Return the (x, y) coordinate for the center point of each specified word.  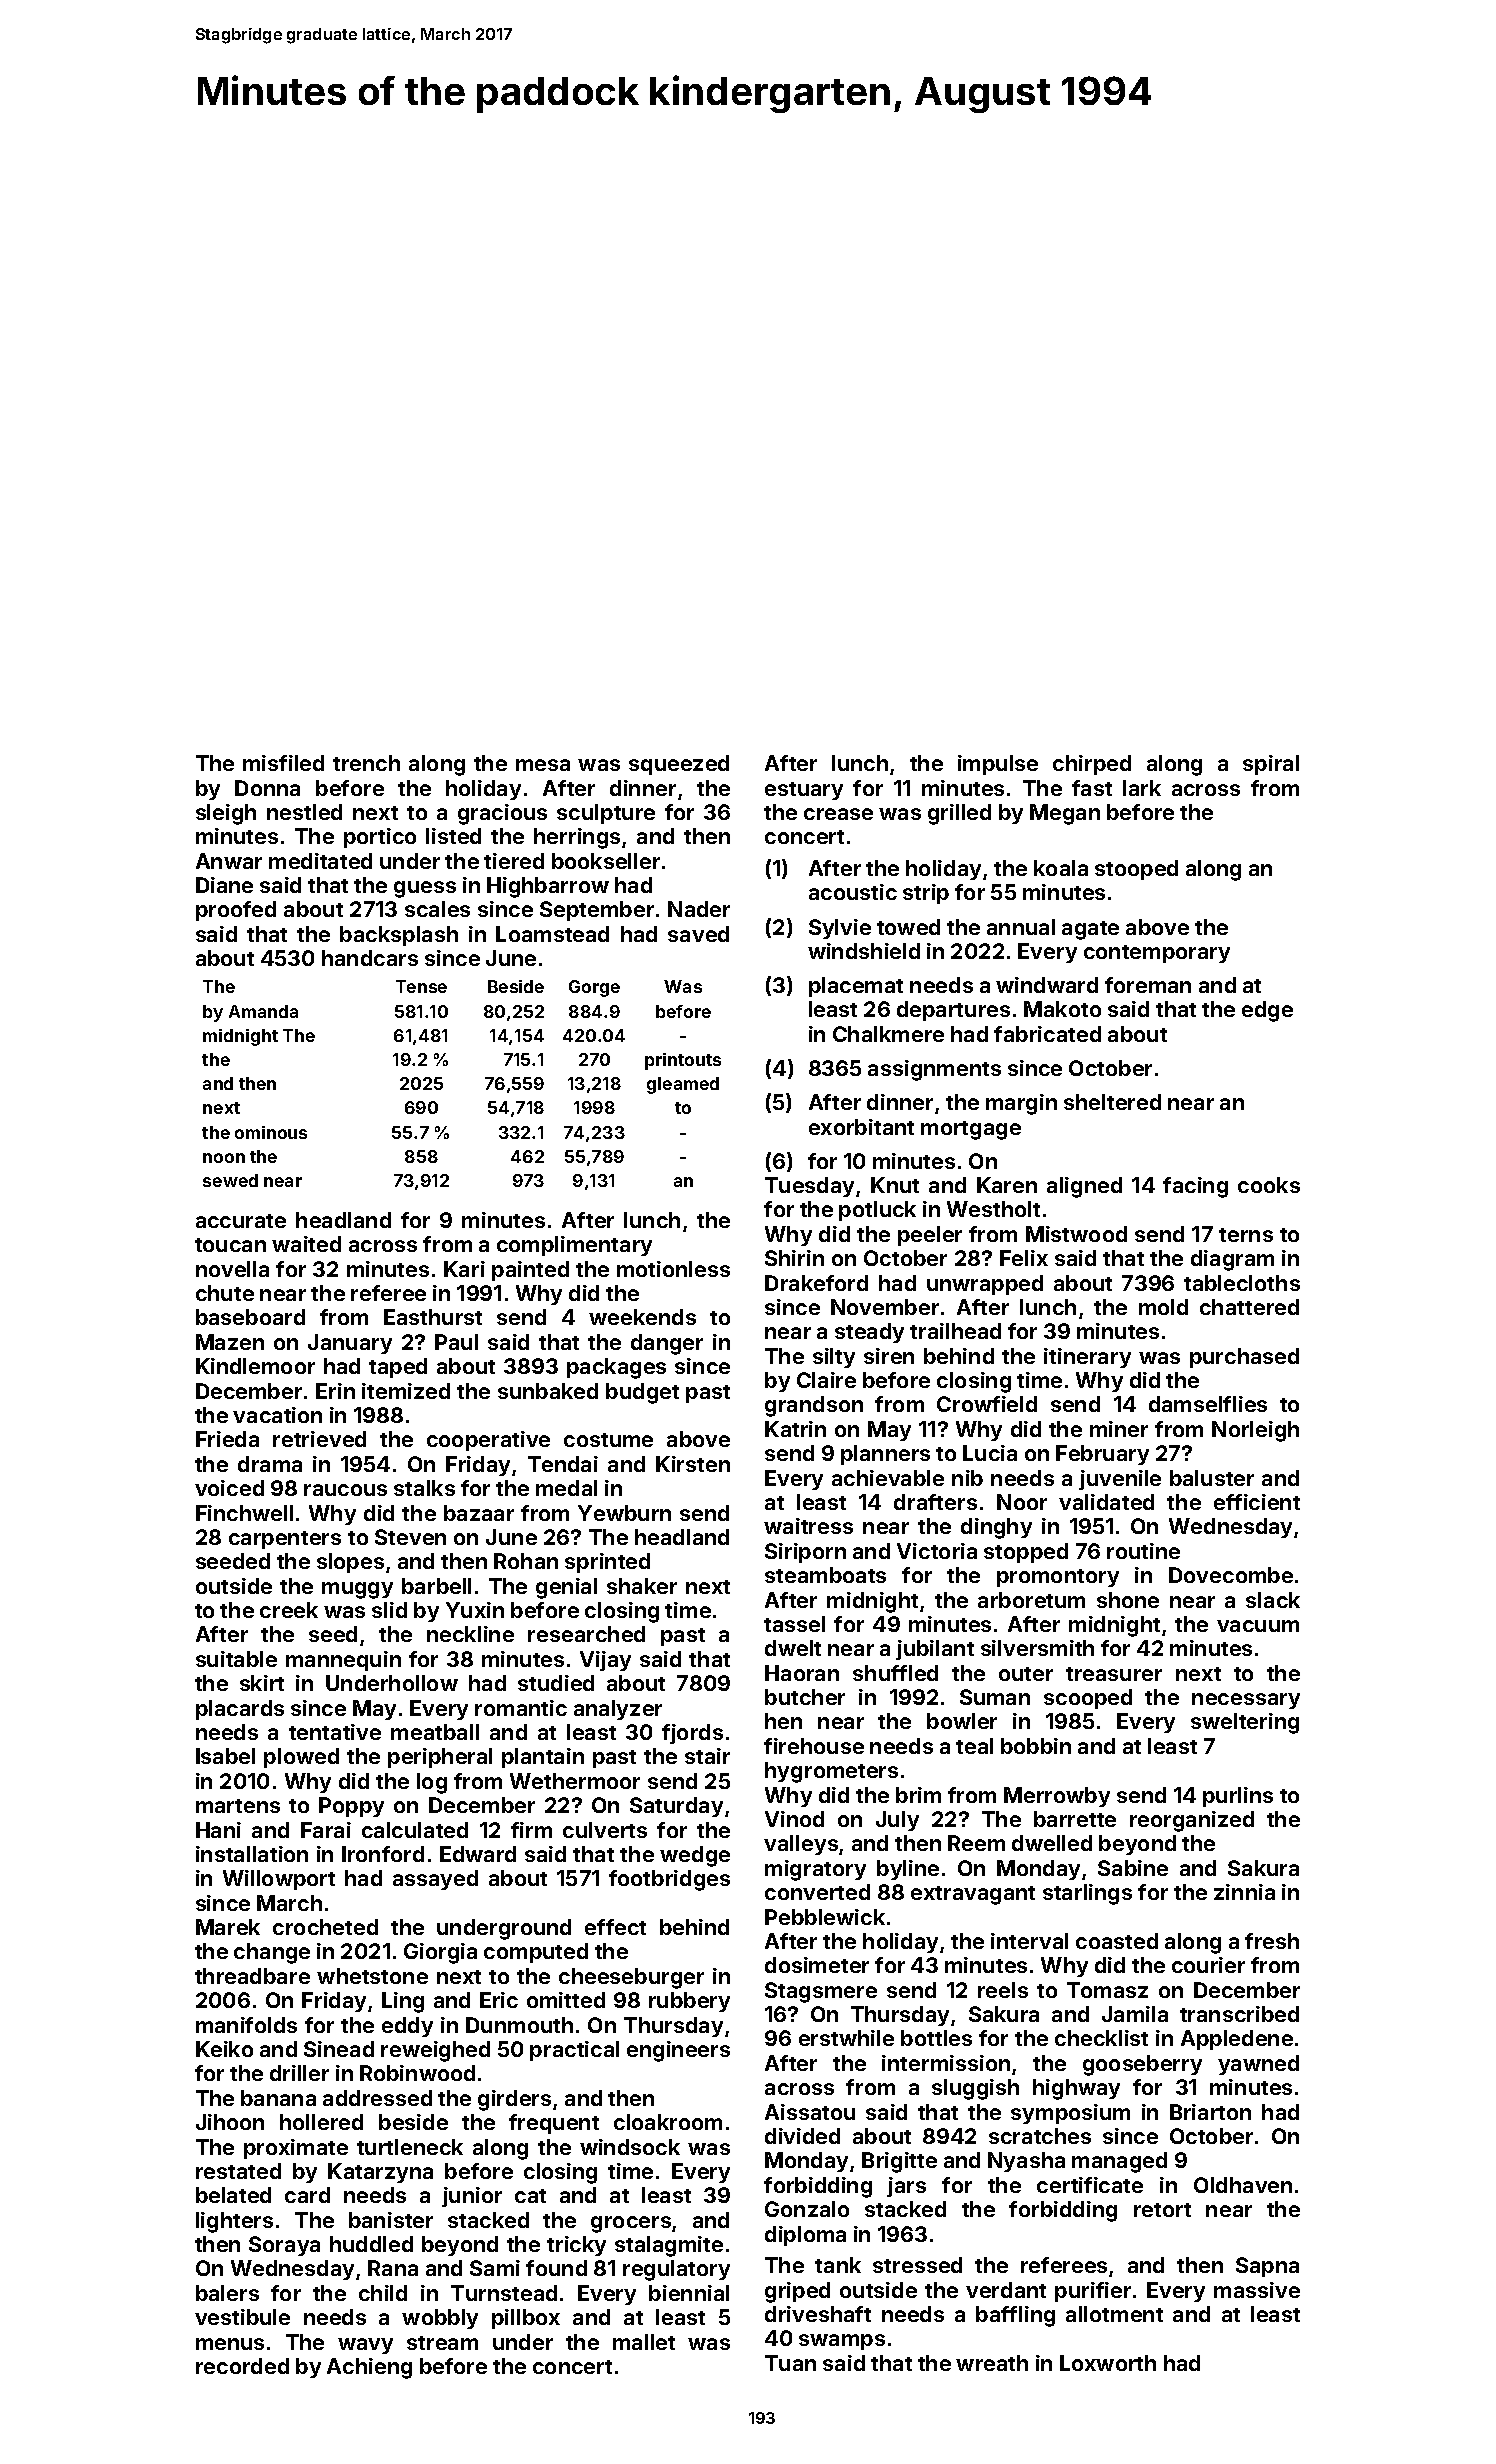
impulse (998, 765)
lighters (234, 2222)
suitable (236, 1659)
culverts (605, 1830)
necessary (1246, 1701)
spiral (1271, 765)
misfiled (283, 763)
